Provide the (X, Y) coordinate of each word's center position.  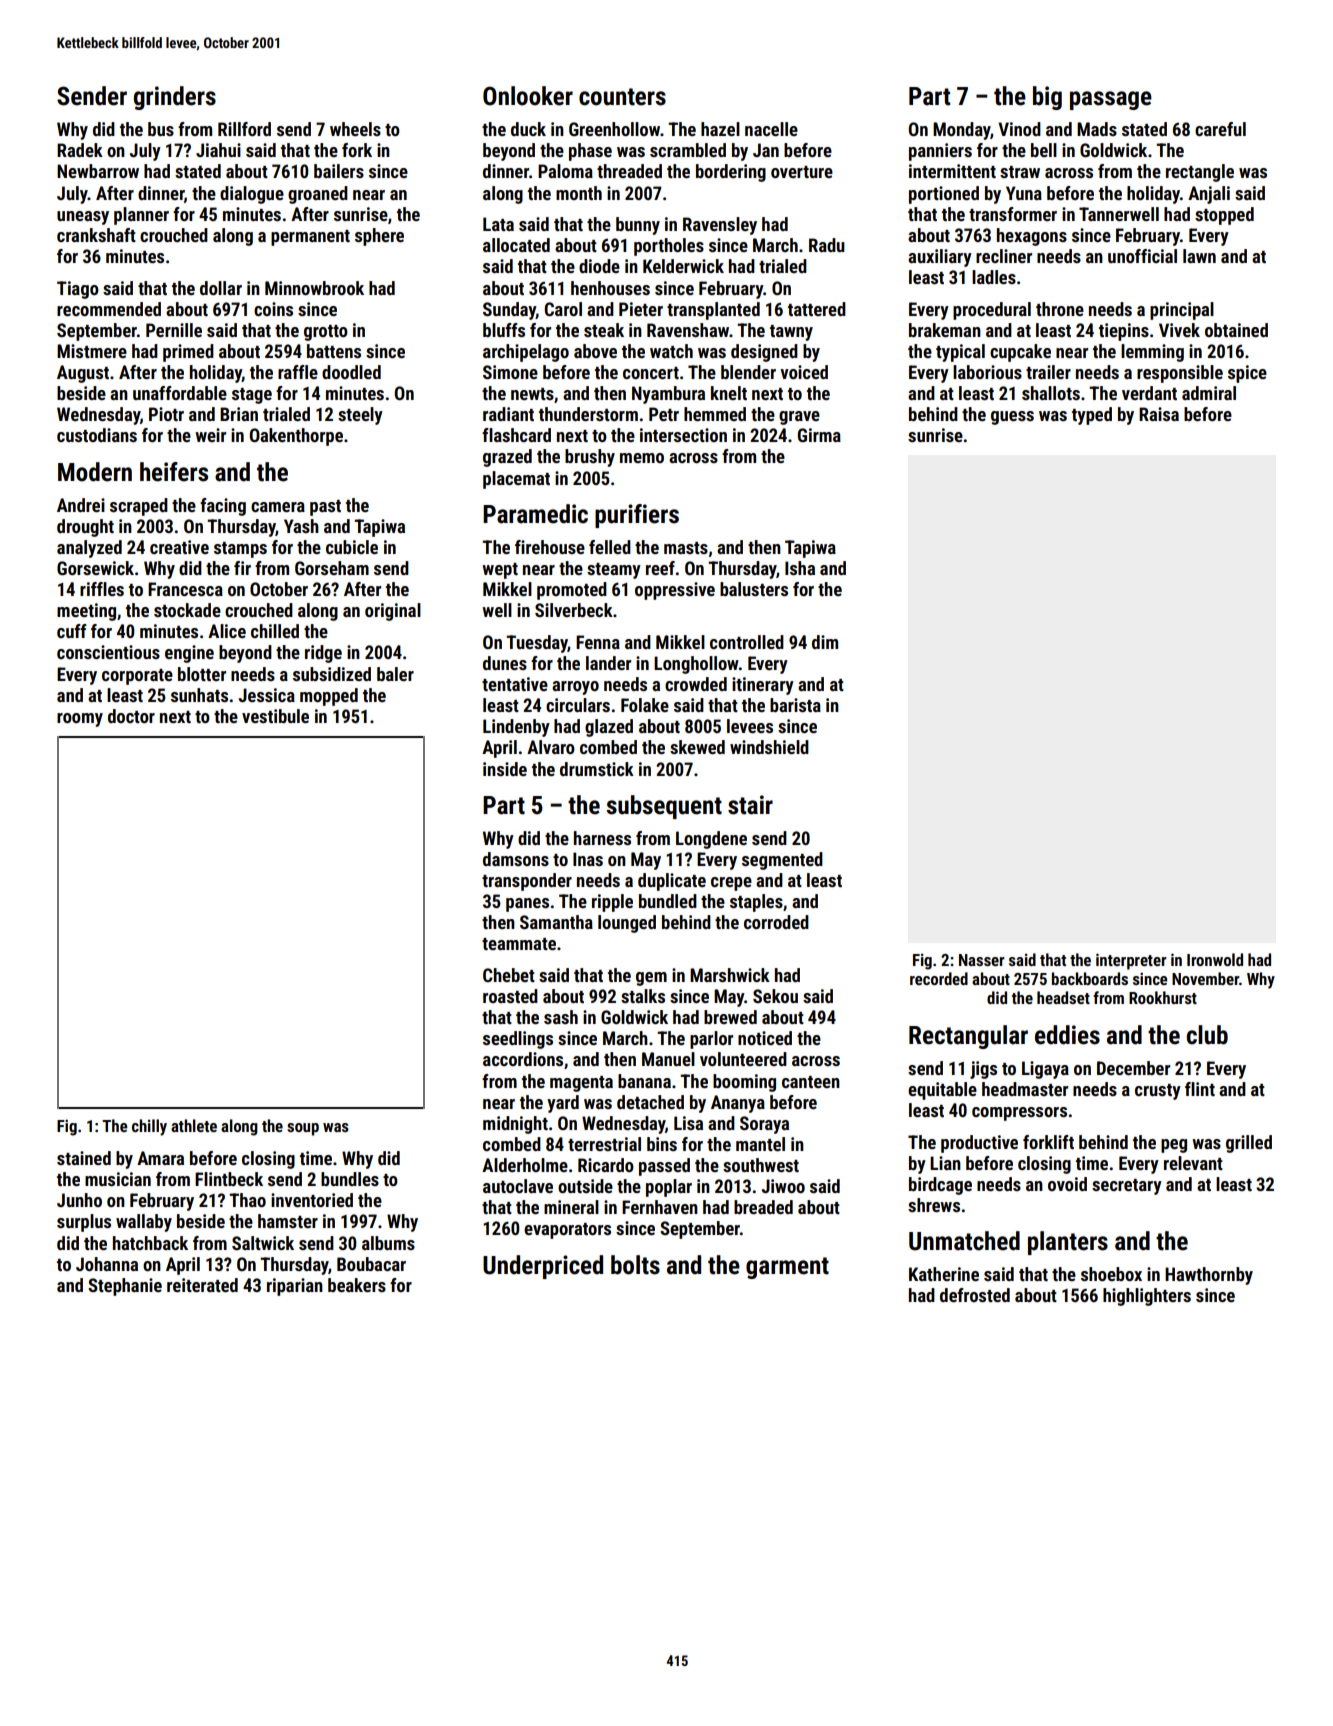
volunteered (743, 1059)
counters (622, 97)
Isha (800, 568)
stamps (240, 550)
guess (1012, 418)
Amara (160, 1158)
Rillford (244, 129)
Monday (962, 131)
